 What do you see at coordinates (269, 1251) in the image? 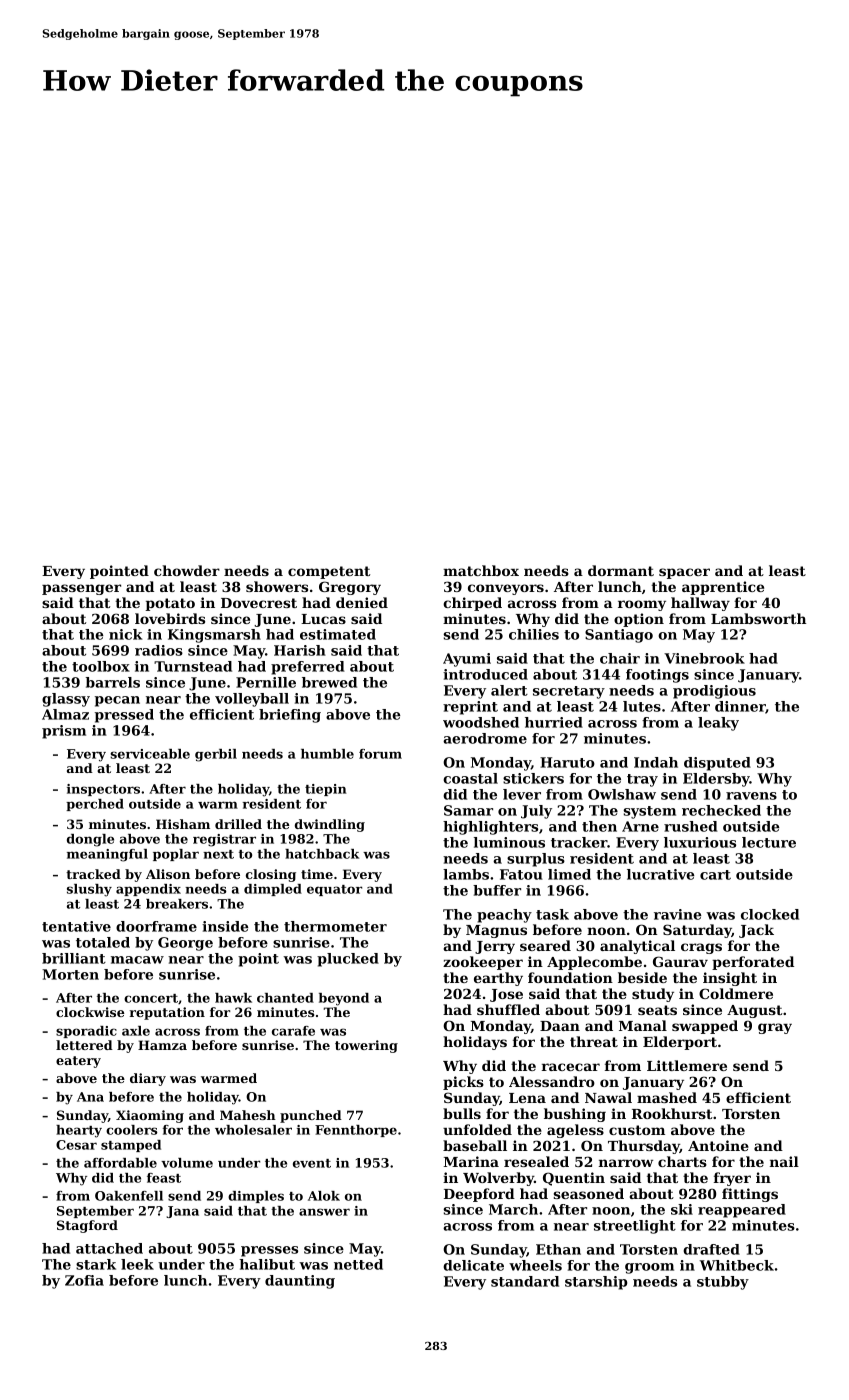
I see `presses` at bounding box center [269, 1251].
